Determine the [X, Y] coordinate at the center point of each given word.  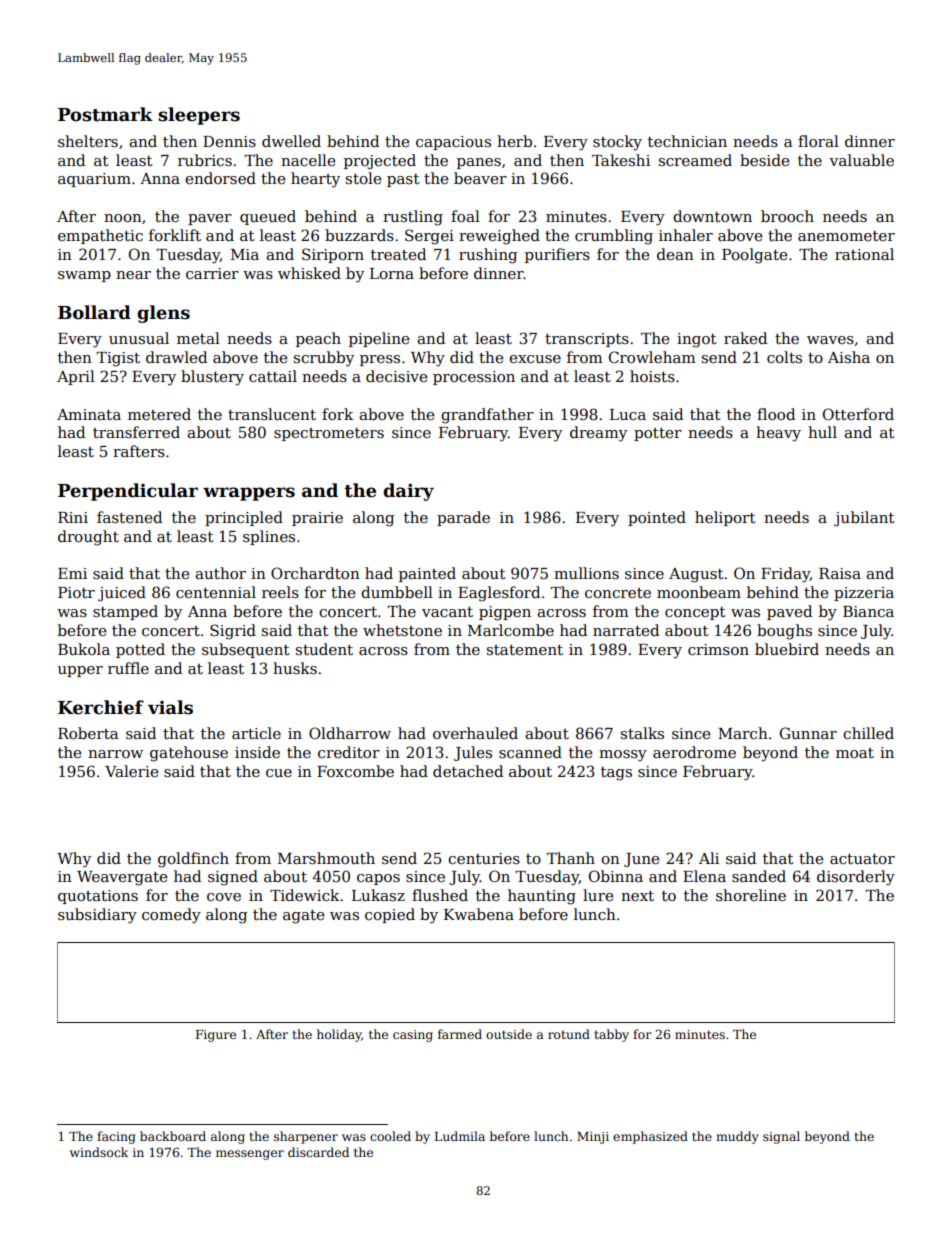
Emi [72, 573]
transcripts [587, 340]
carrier [212, 273]
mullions [586, 573]
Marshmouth [326, 858]
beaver [480, 178]
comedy [171, 916]
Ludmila [460, 1136]
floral [818, 141]
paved [789, 612]
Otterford [858, 414]
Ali [709, 858]
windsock [99, 1152]
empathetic [100, 236]
